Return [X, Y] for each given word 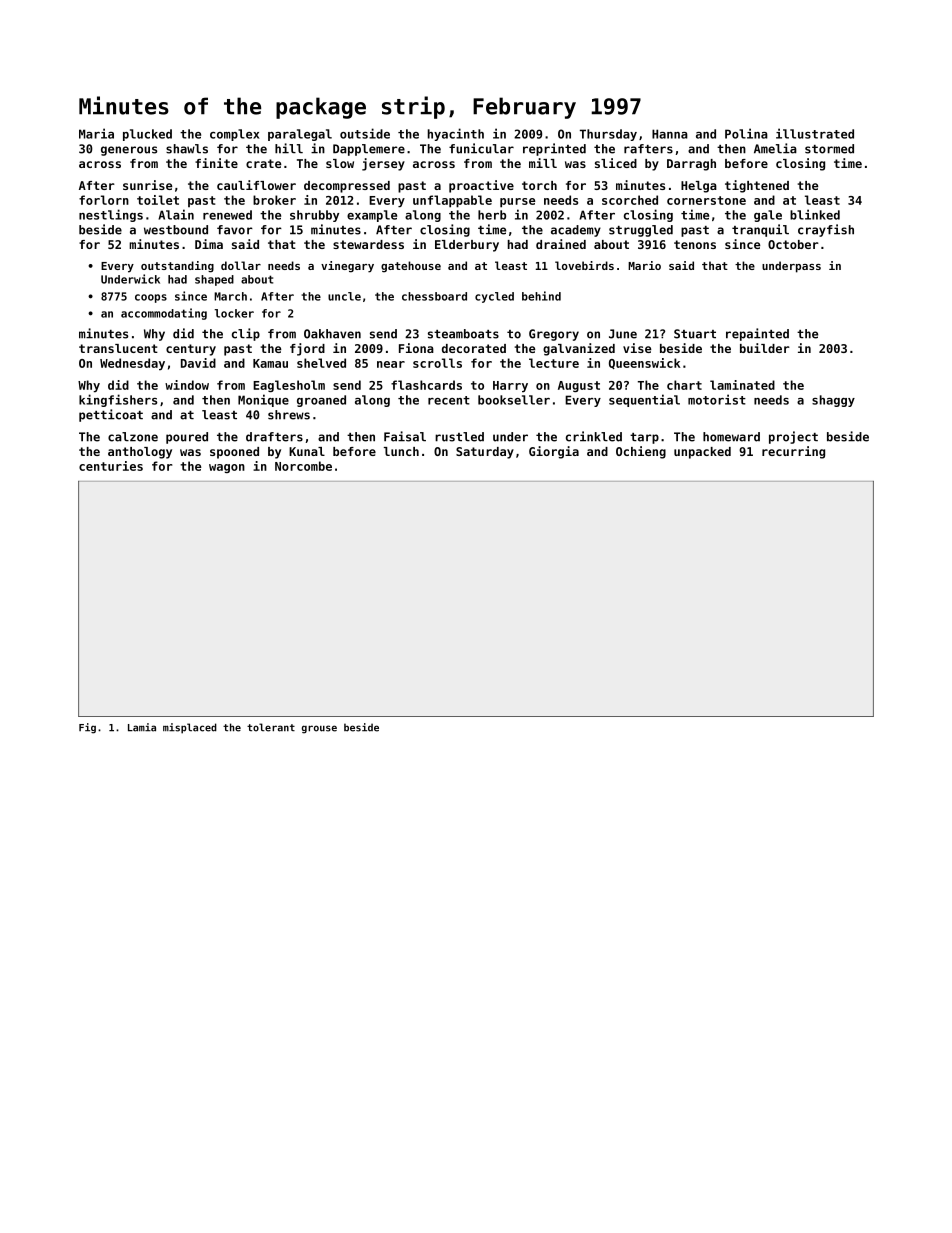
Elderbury [467, 246]
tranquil [760, 230]
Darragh [691, 165]
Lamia [142, 727]
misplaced [190, 728]
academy [576, 231]
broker [274, 200]
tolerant [271, 727]
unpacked [702, 453]
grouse [319, 729]
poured [187, 438]
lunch [401, 451]
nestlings [111, 215]
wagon [227, 468]
